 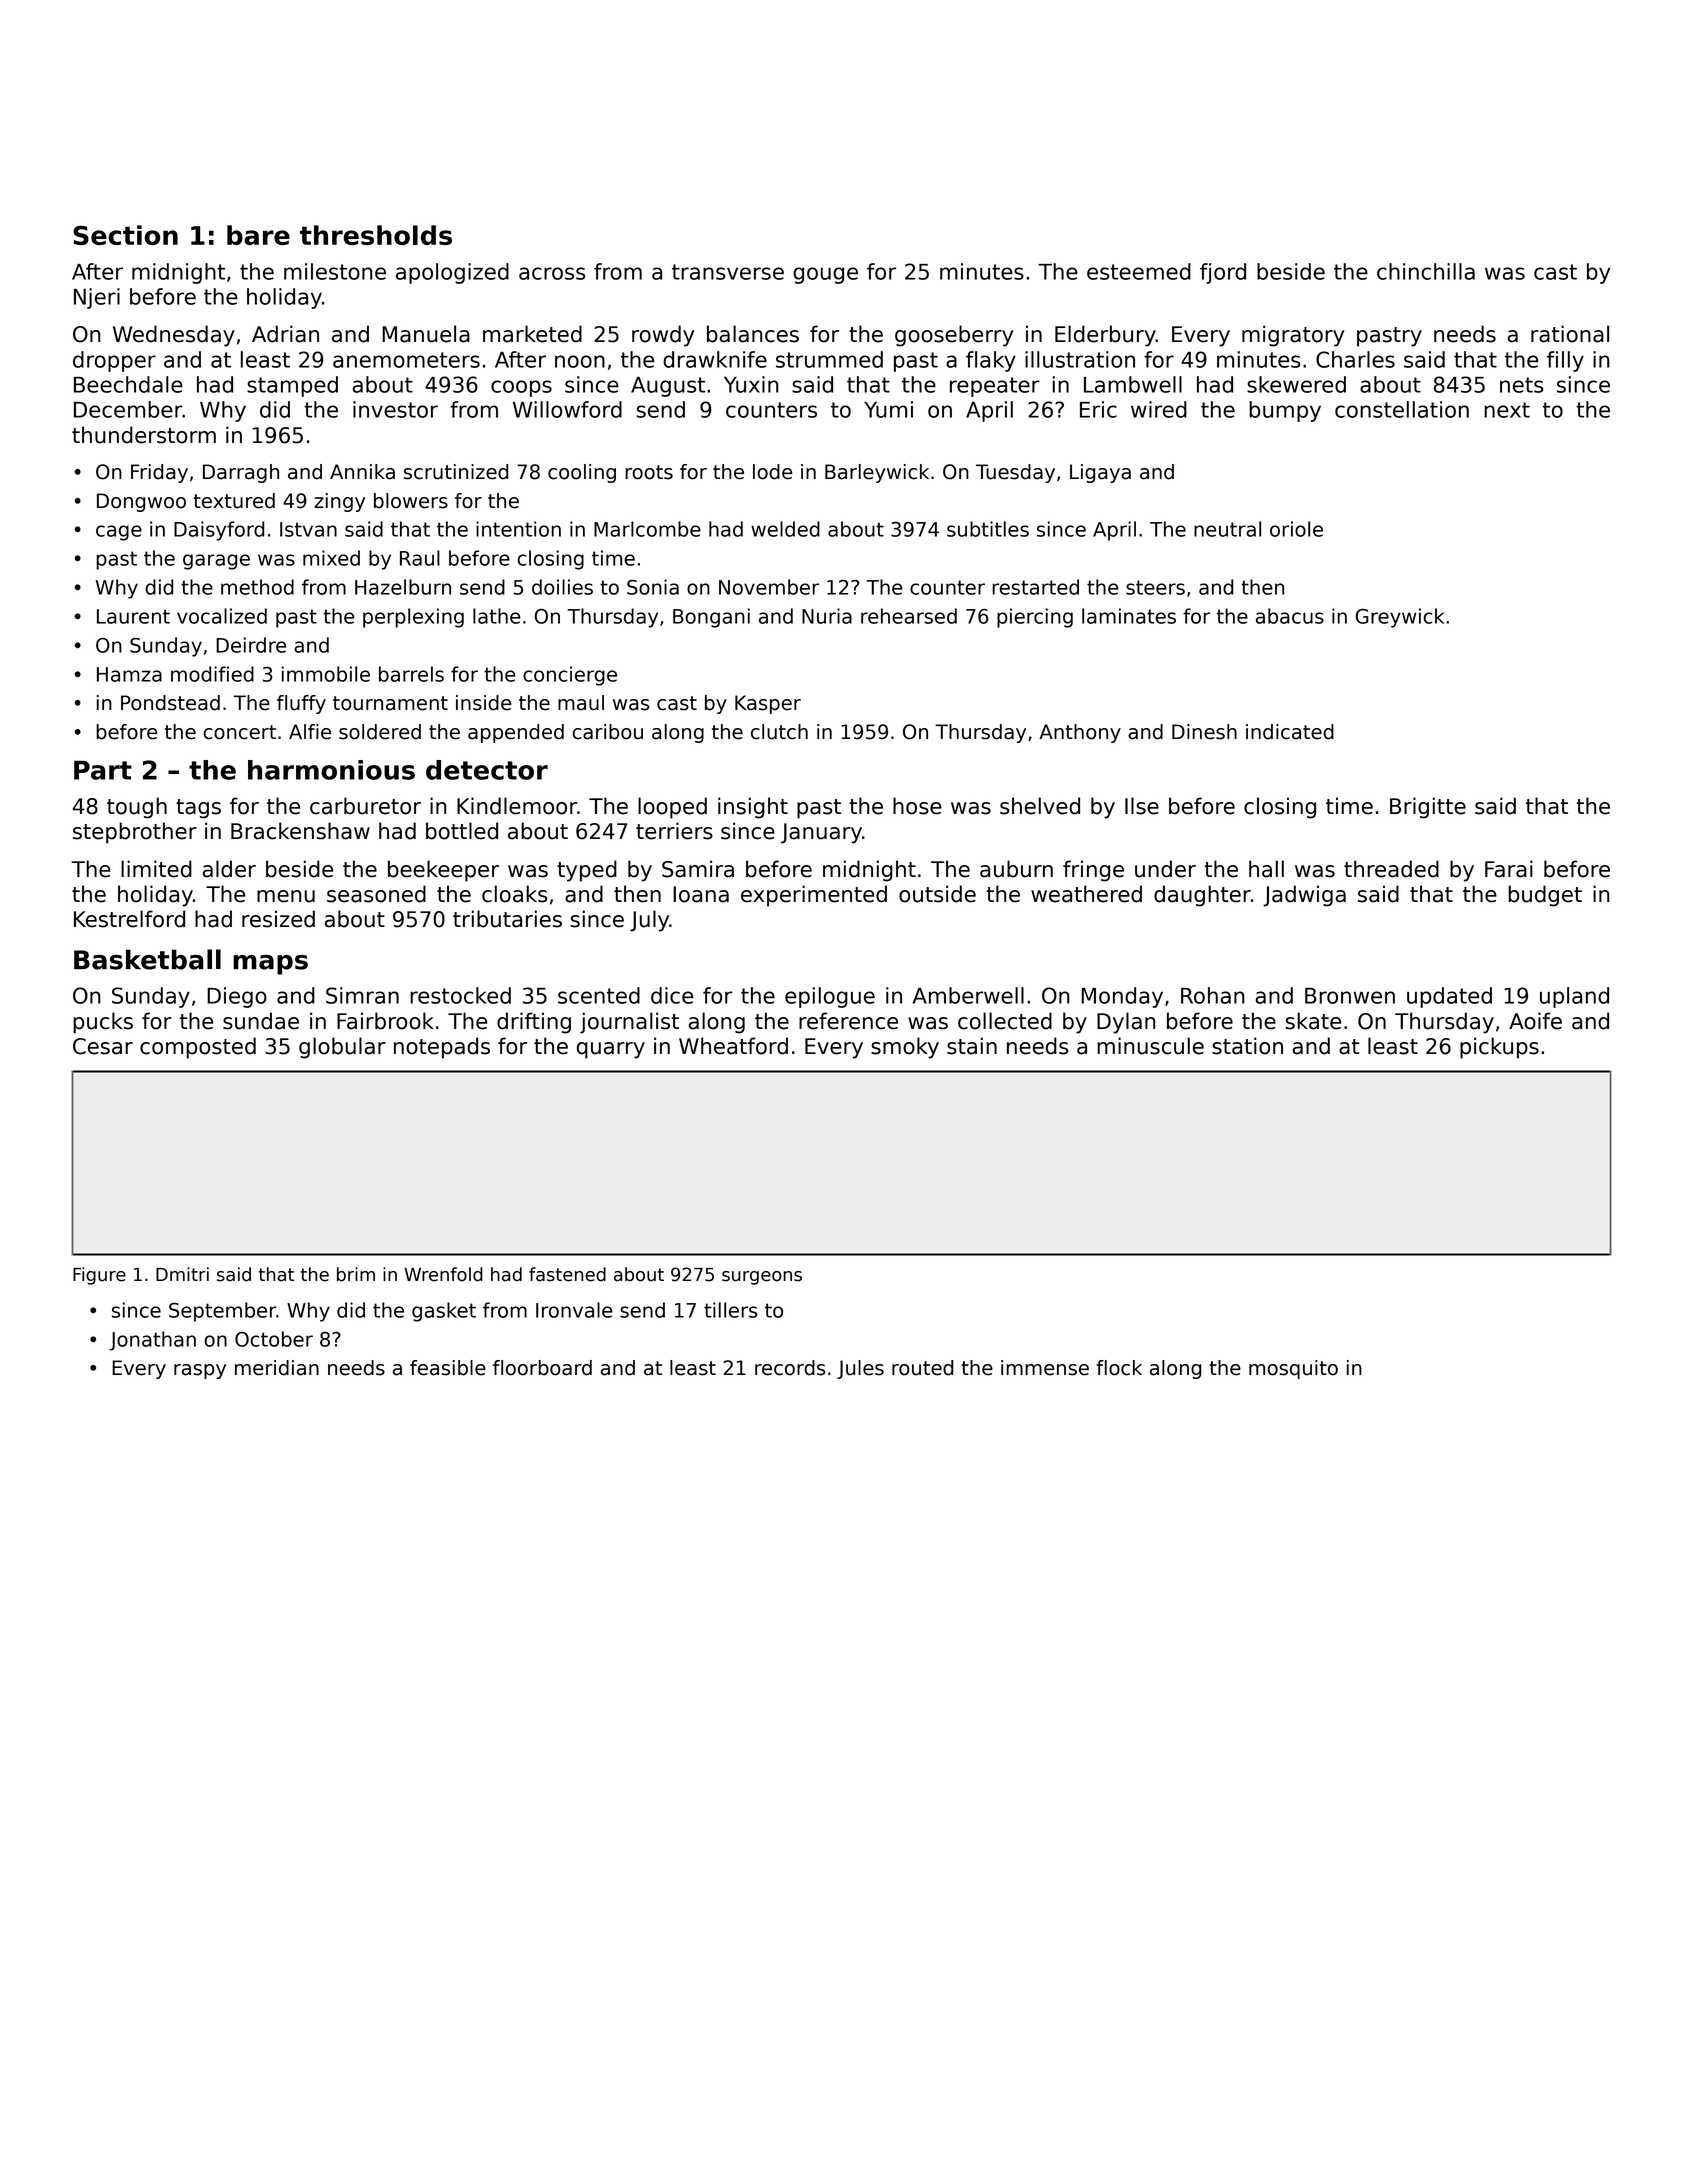 What do you see at coordinates (460, 995) in the document?
I see `restocked` at bounding box center [460, 995].
